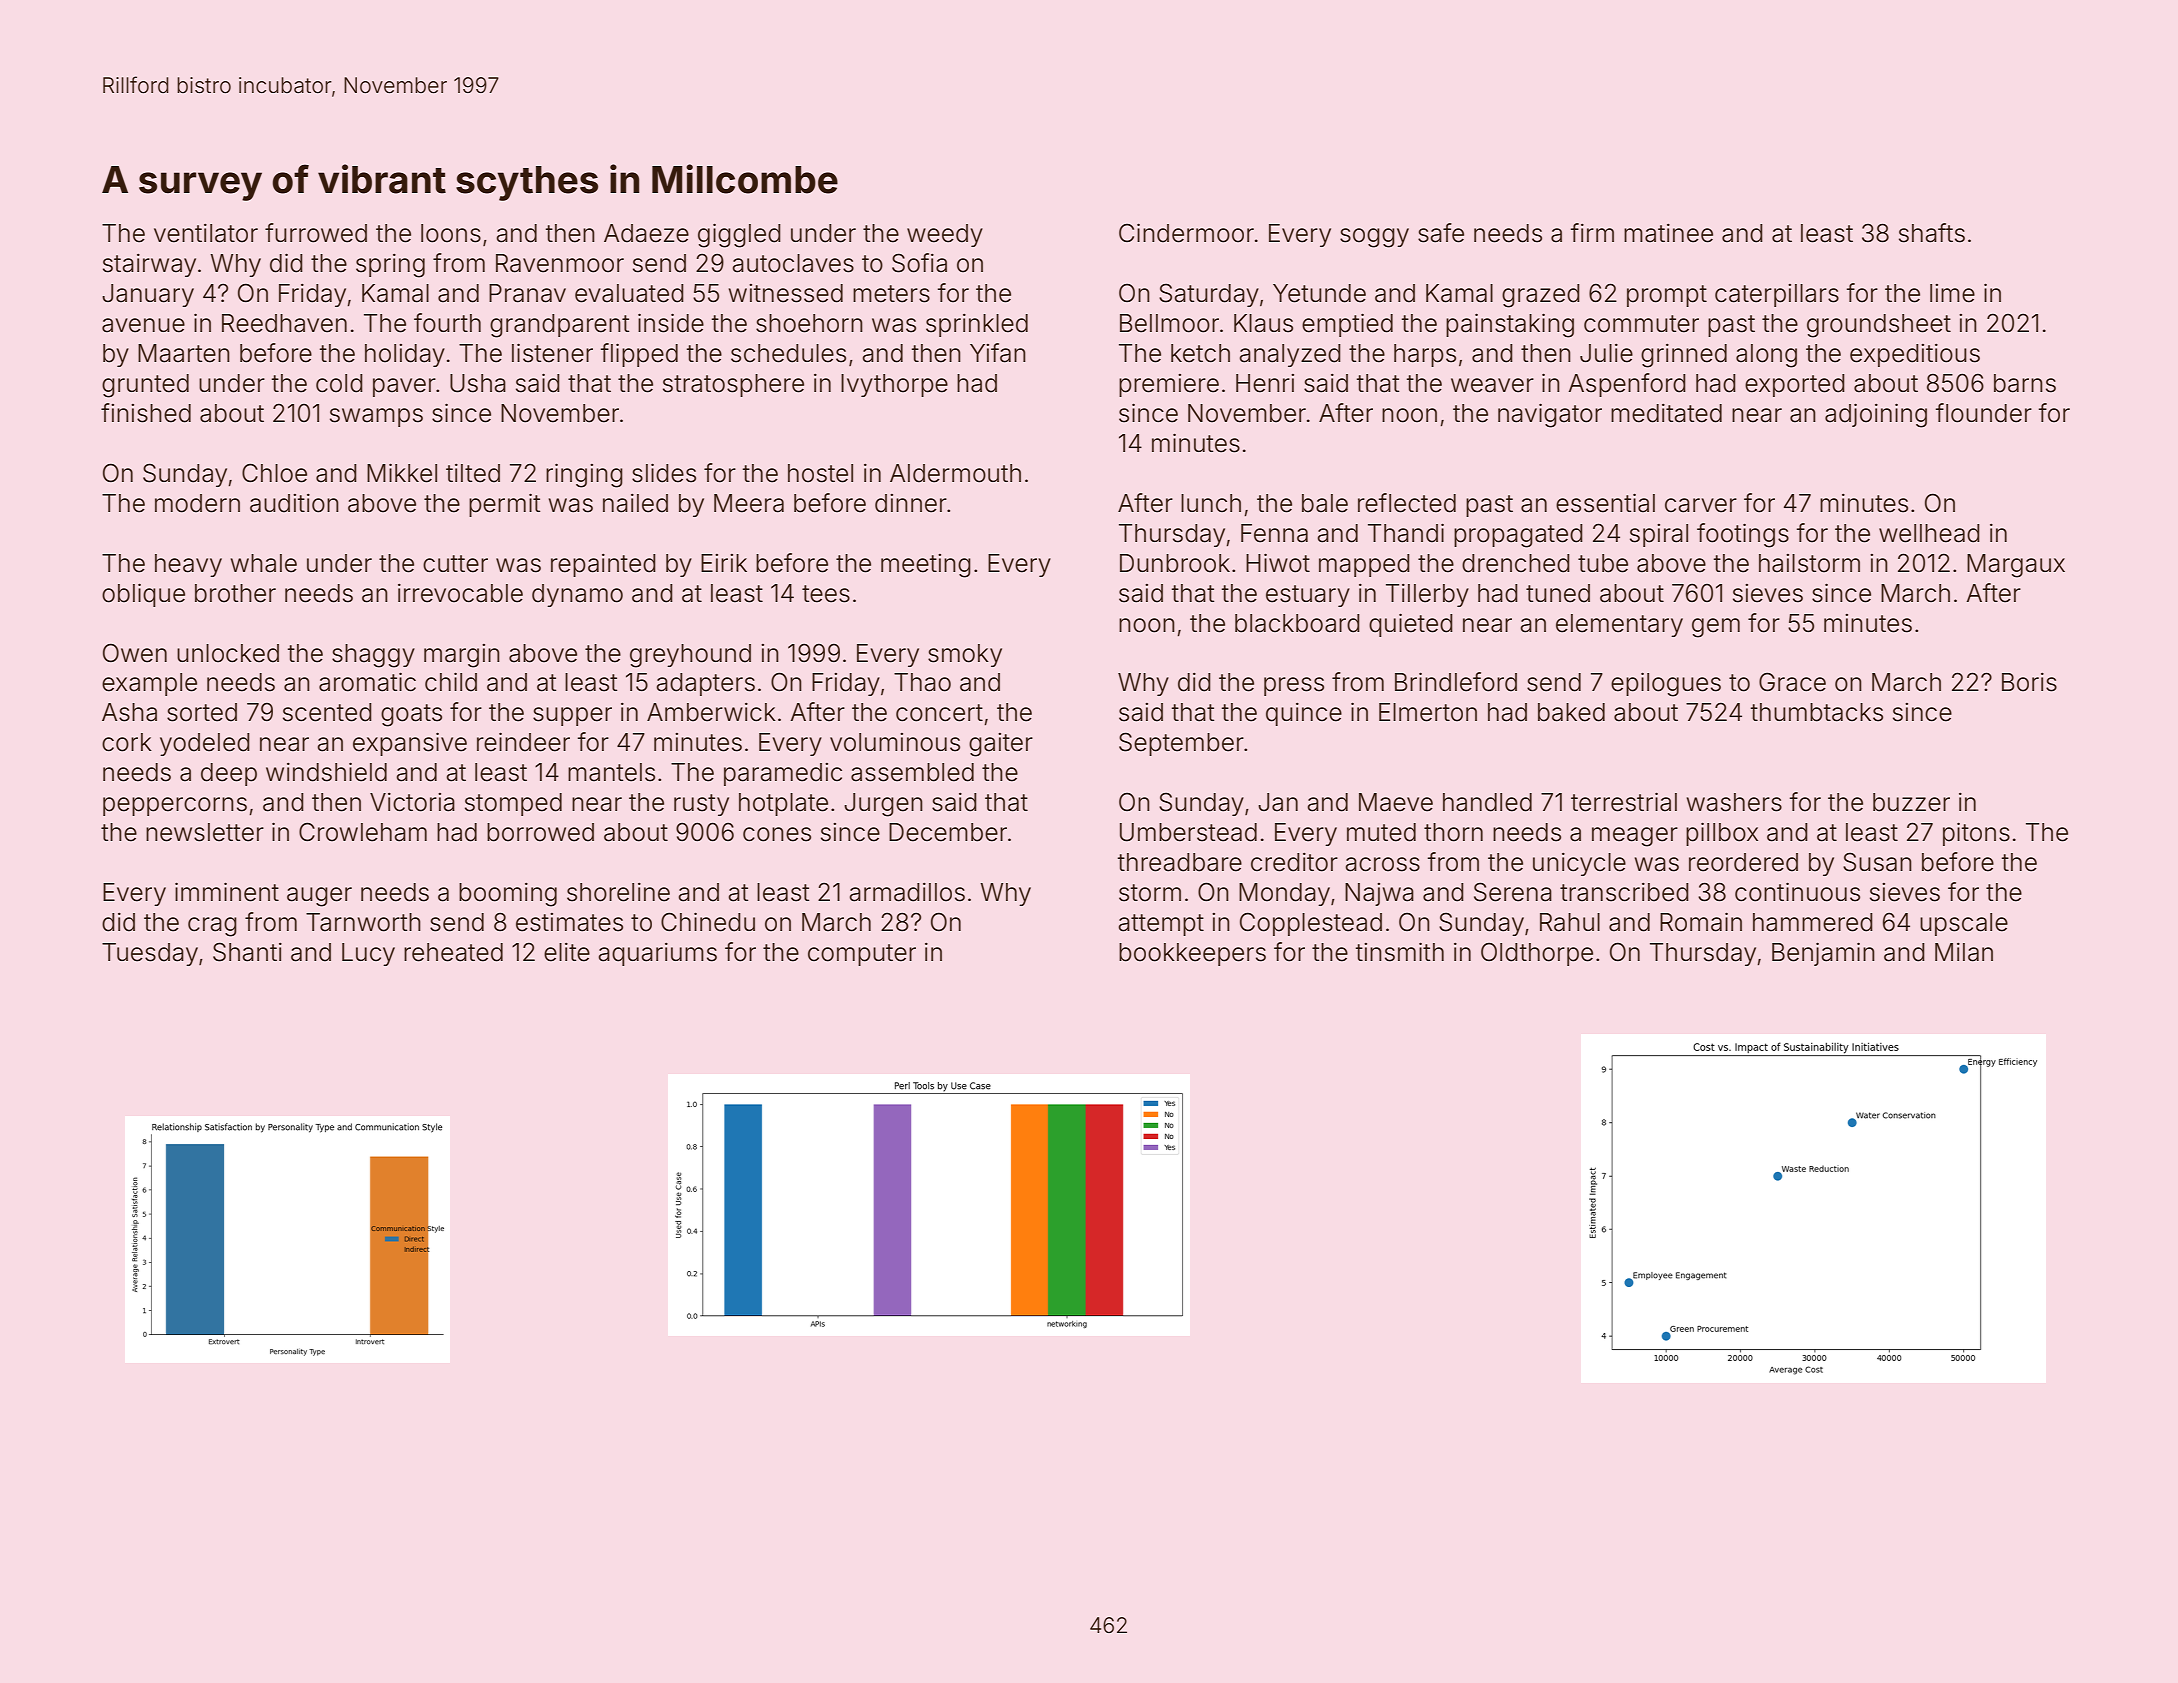 The image size is (2178, 1683). I want to click on dynamo, so click(577, 595).
